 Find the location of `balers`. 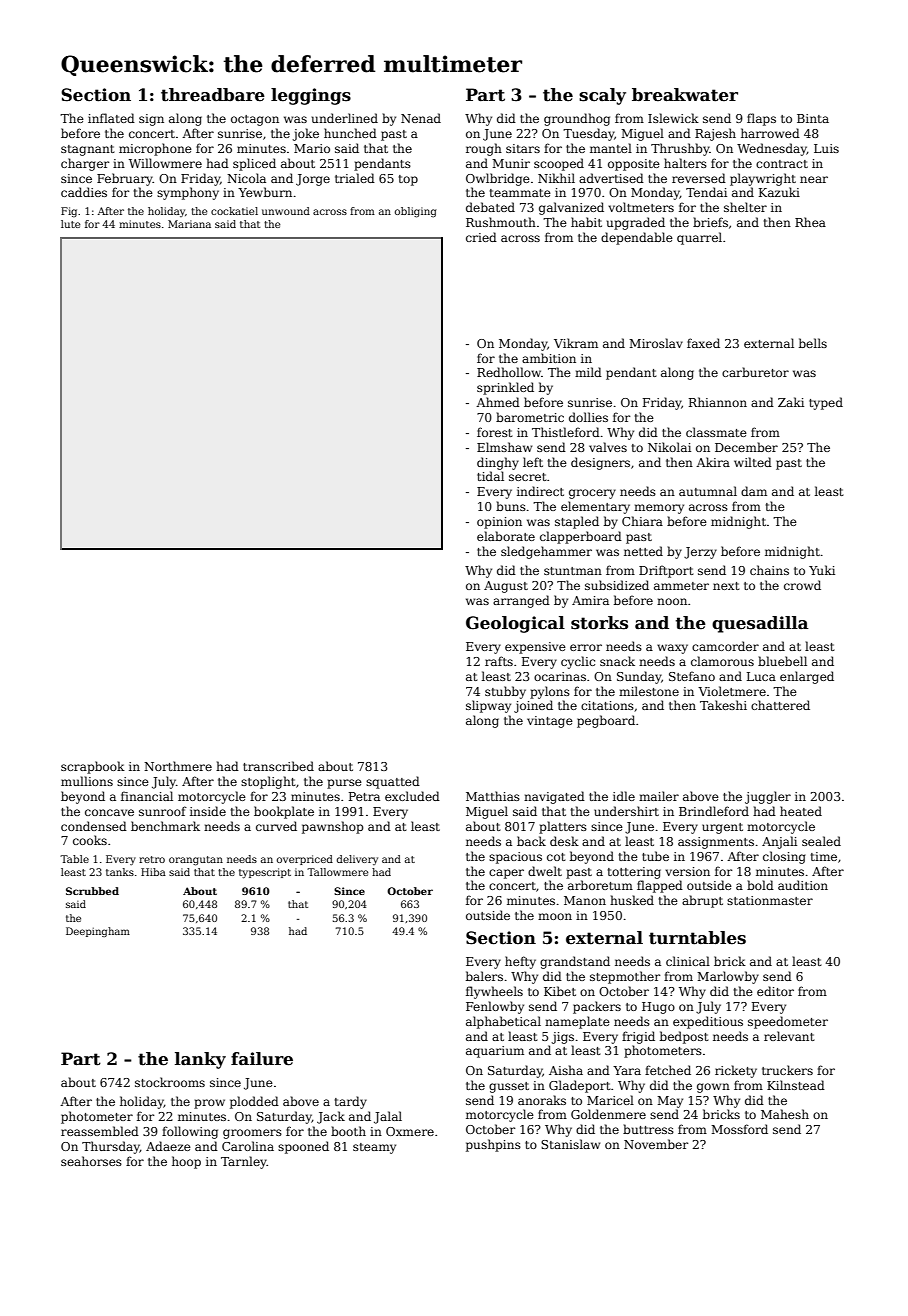

balers is located at coordinates (484, 976).
